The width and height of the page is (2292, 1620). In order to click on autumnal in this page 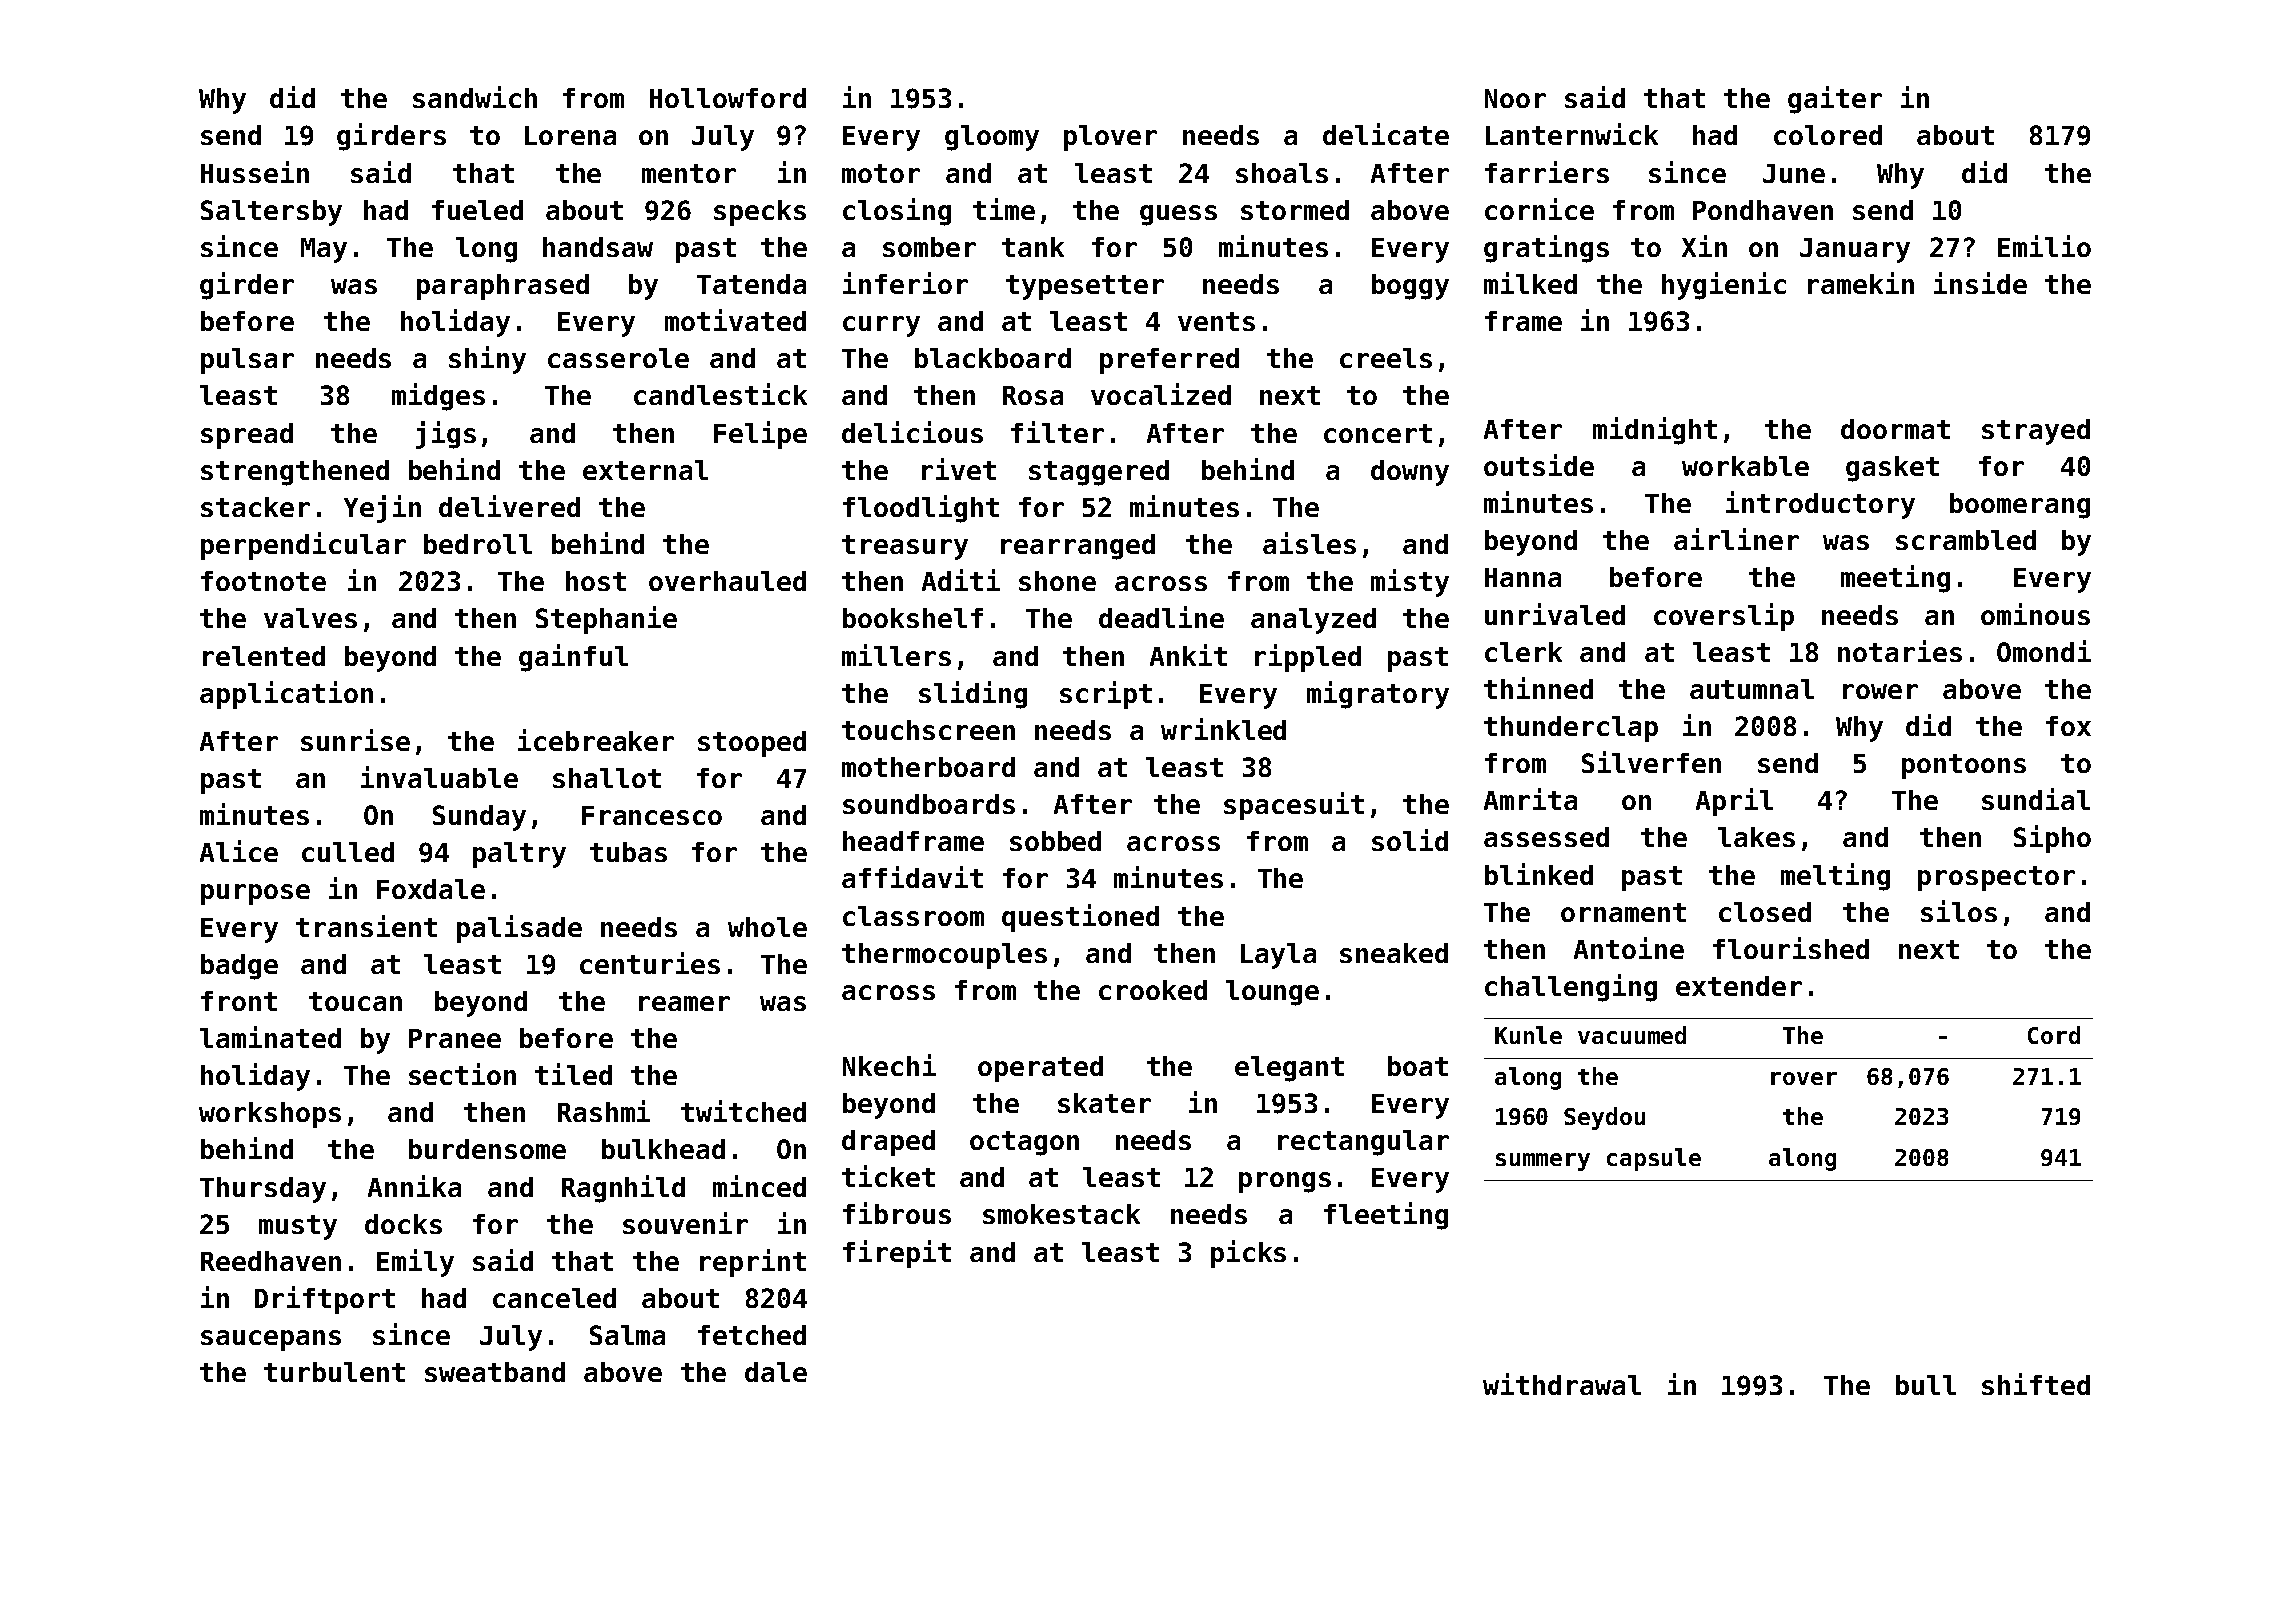, I will do `click(1752, 689)`.
